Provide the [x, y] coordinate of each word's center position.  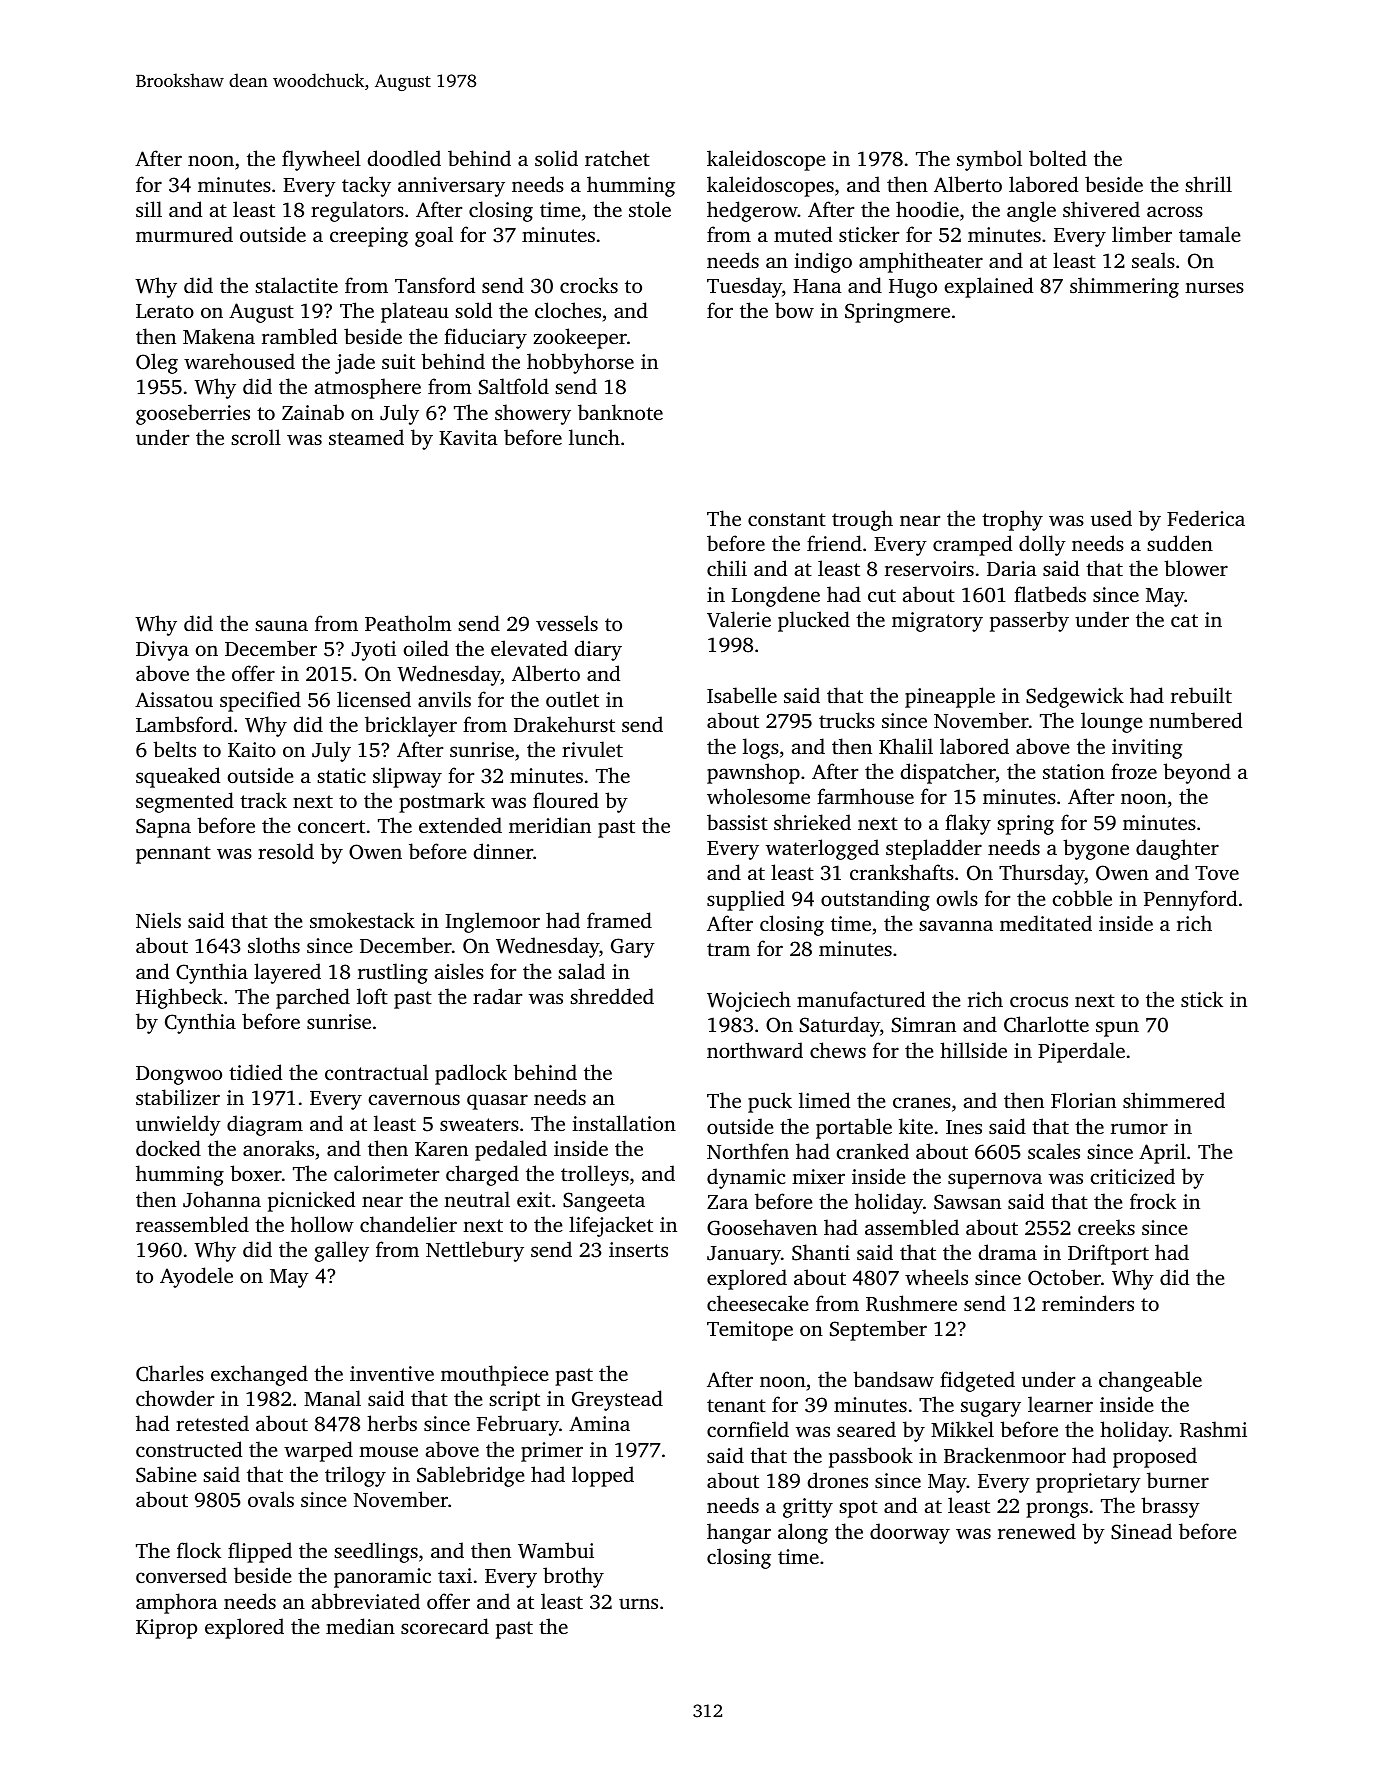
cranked [873, 1151]
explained [989, 287]
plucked [814, 621]
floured [566, 800]
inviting [1147, 749]
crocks [589, 285]
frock [1153, 1201]
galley [342, 1251]
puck [770, 1102]
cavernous [414, 1099]
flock [199, 1550]
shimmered [1174, 1100]
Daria [1012, 568]
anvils [444, 699]
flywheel [321, 160]
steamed [366, 437]
